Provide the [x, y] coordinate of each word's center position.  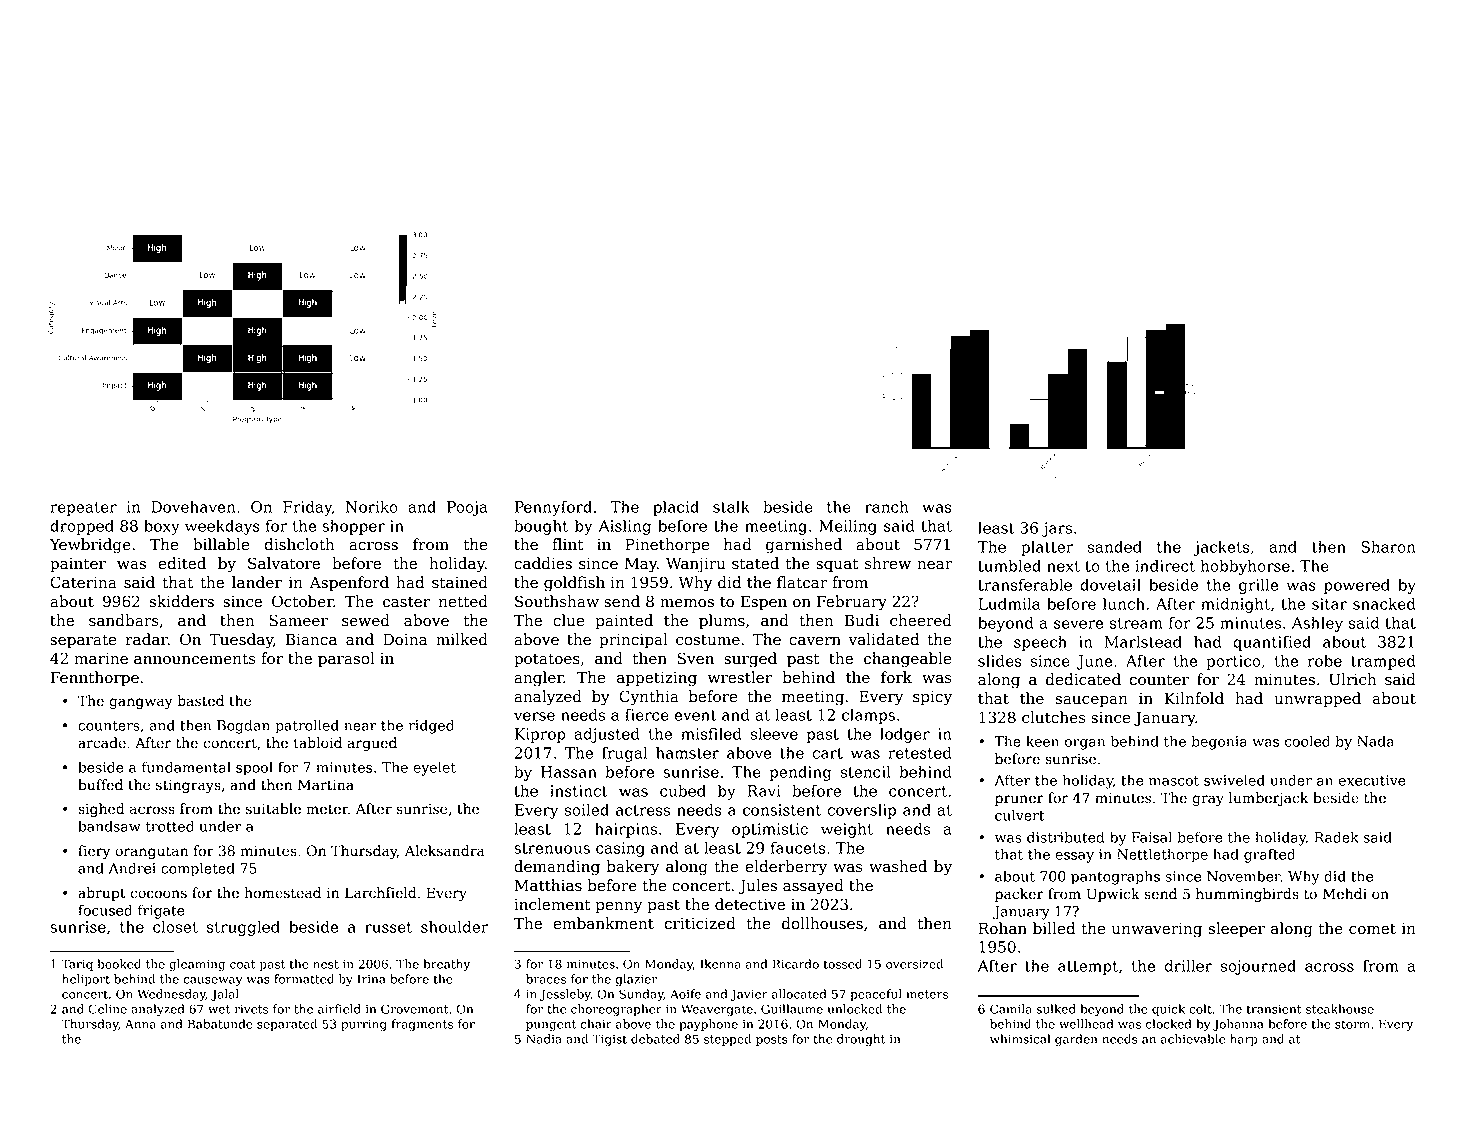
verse [534, 716]
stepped [727, 1040]
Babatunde [220, 1024]
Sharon [1388, 546]
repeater [83, 509]
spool [254, 768]
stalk [731, 506]
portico [1233, 662]
